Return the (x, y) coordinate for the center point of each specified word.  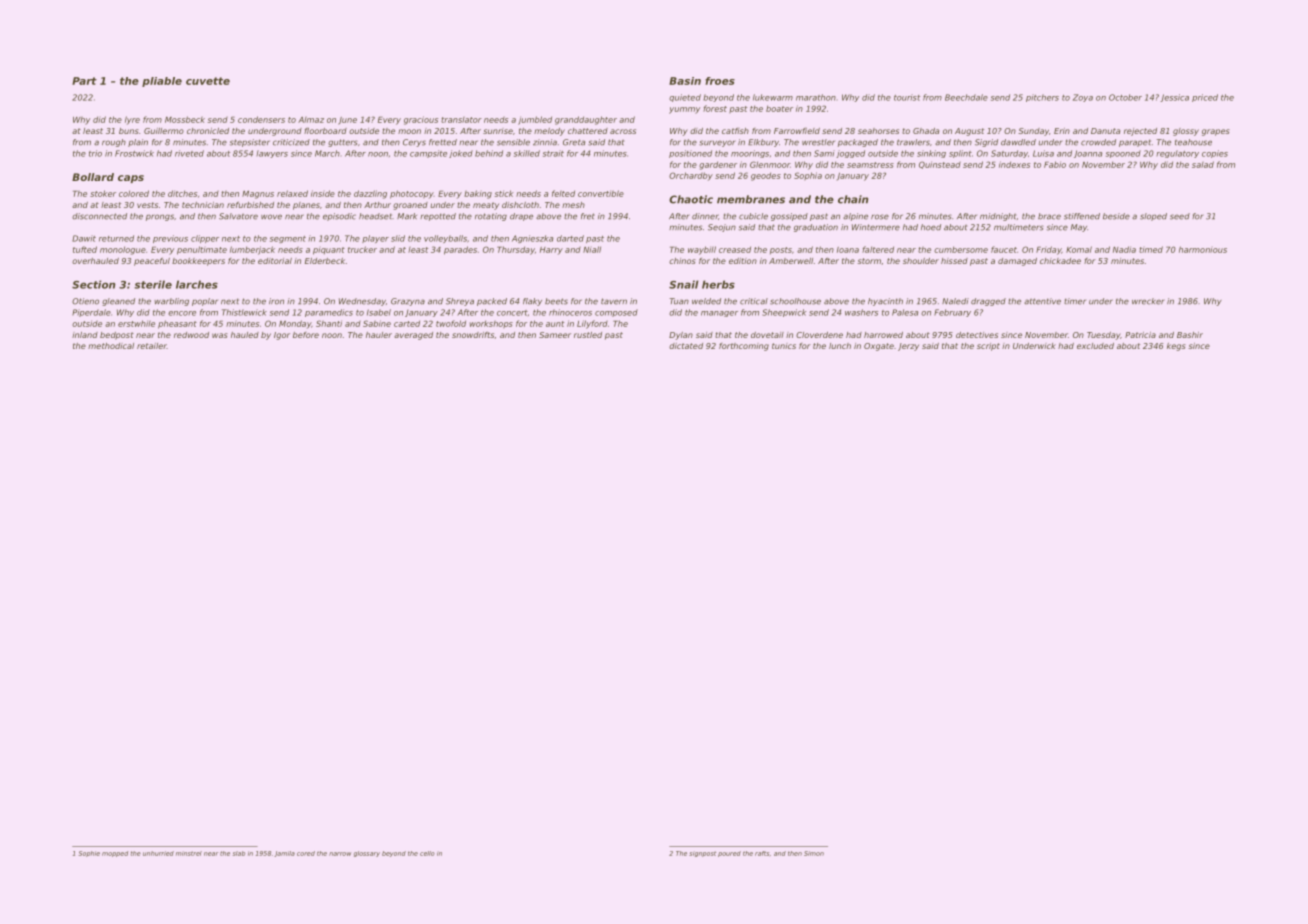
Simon (814, 853)
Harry (551, 251)
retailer (152, 346)
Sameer (555, 335)
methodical (111, 346)
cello (427, 853)
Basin (685, 81)
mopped (115, 854)
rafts (762, 853)
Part (84, 81)
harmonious (1203, 249)
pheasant (177, 324)
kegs (1176, 347)
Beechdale (966, 97)
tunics (784, 346)
